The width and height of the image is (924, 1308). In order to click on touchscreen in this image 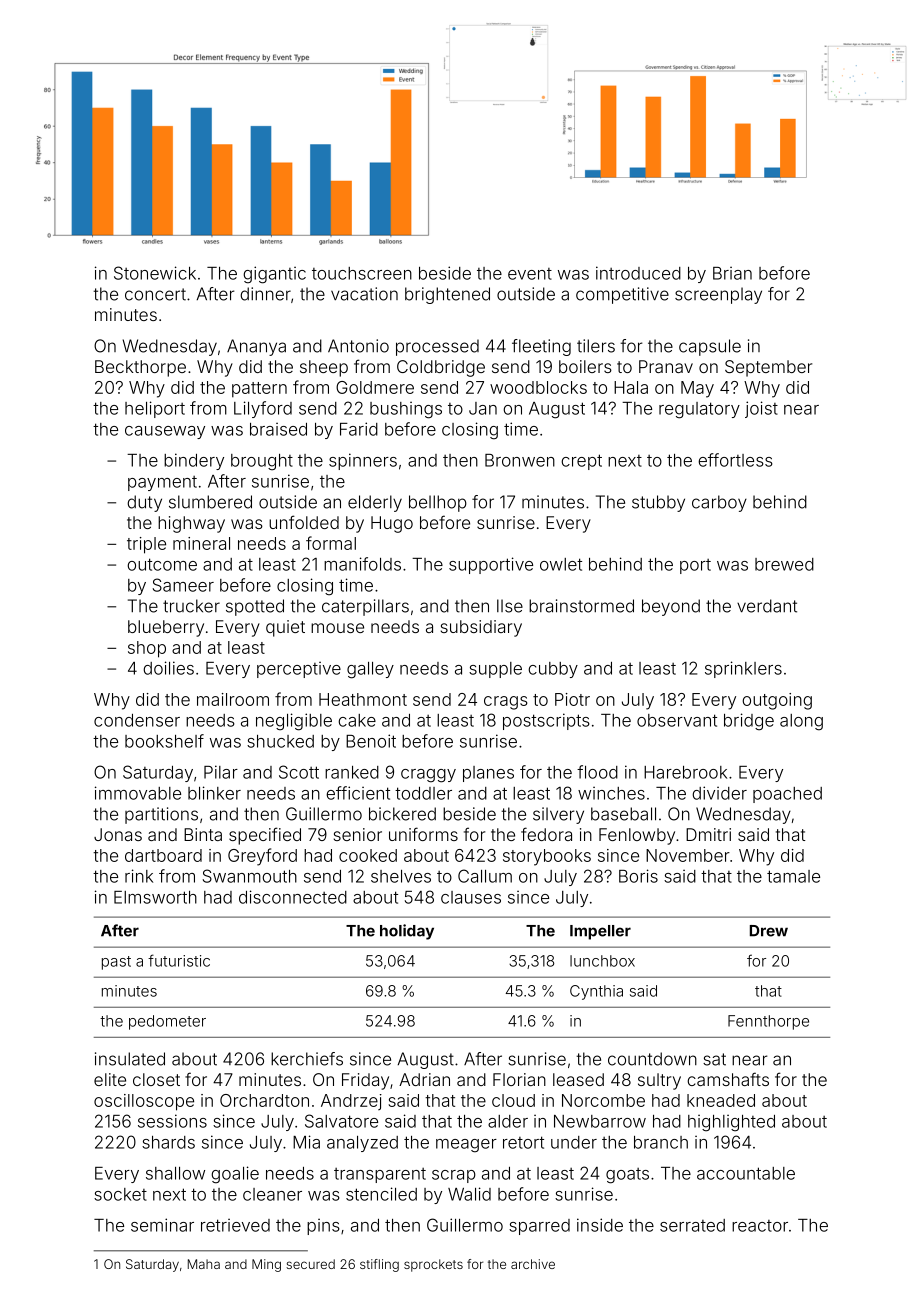, I will do `click(362, 273)`.
